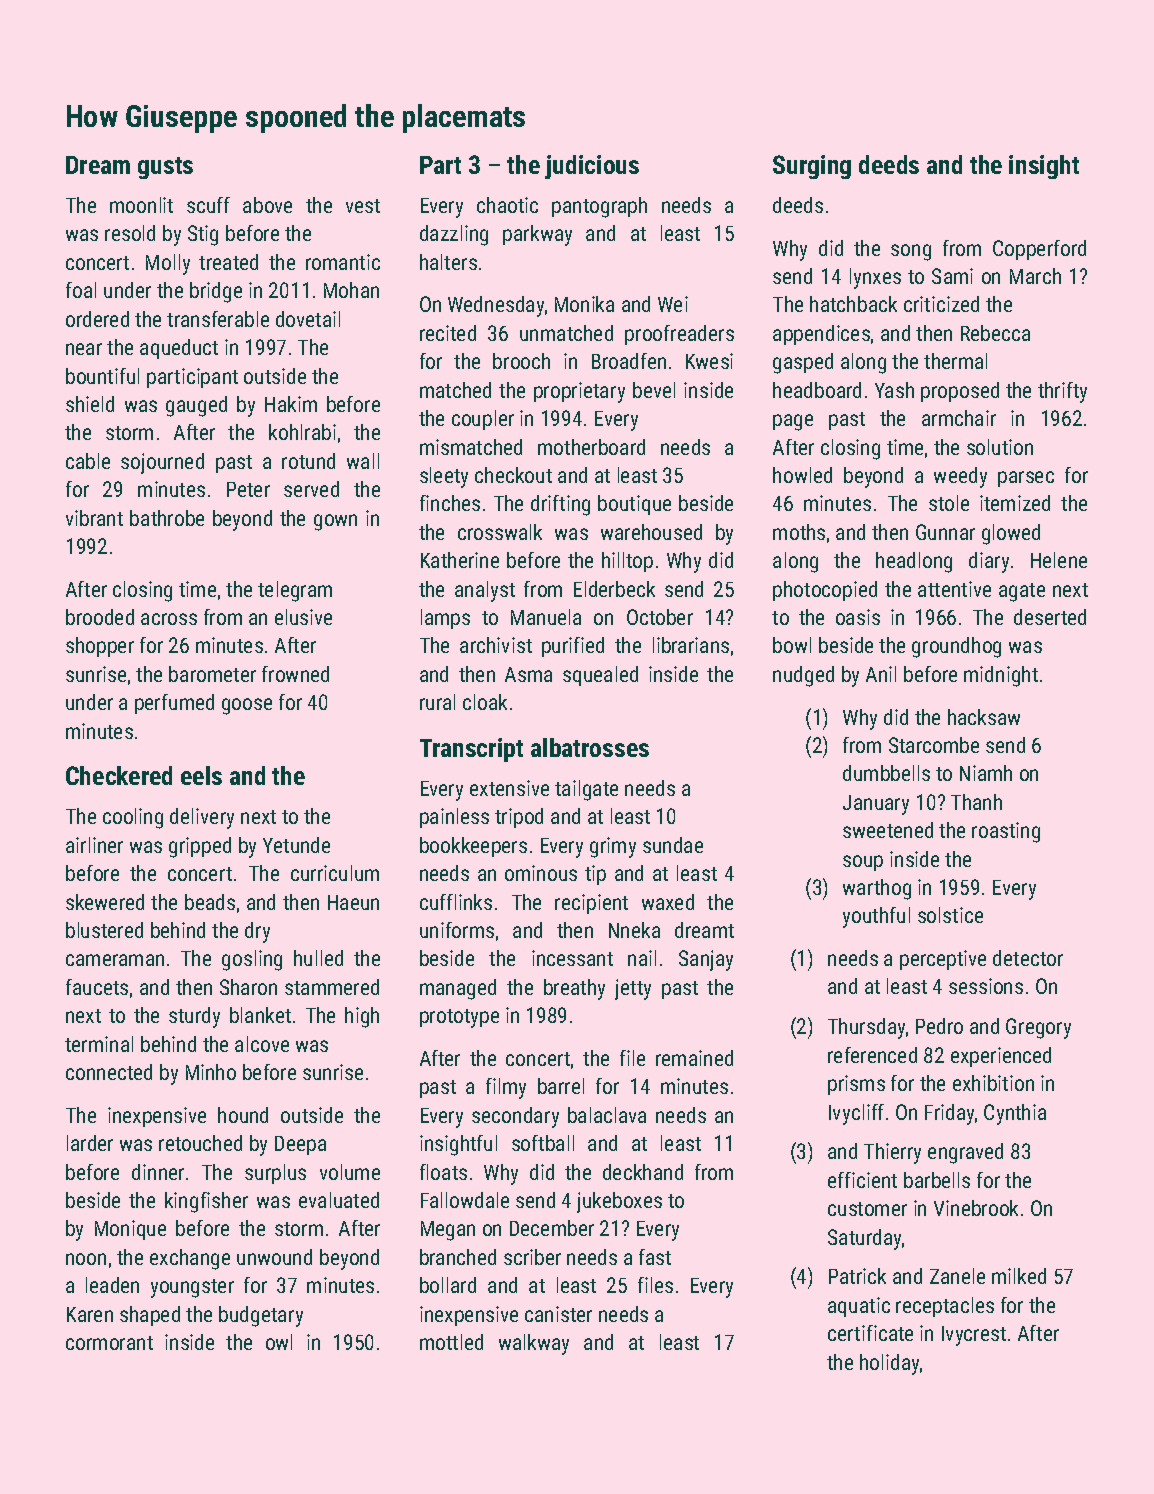  Describe the element at coordinates (586, 790) in the page. I see `tailgate` at that location.
